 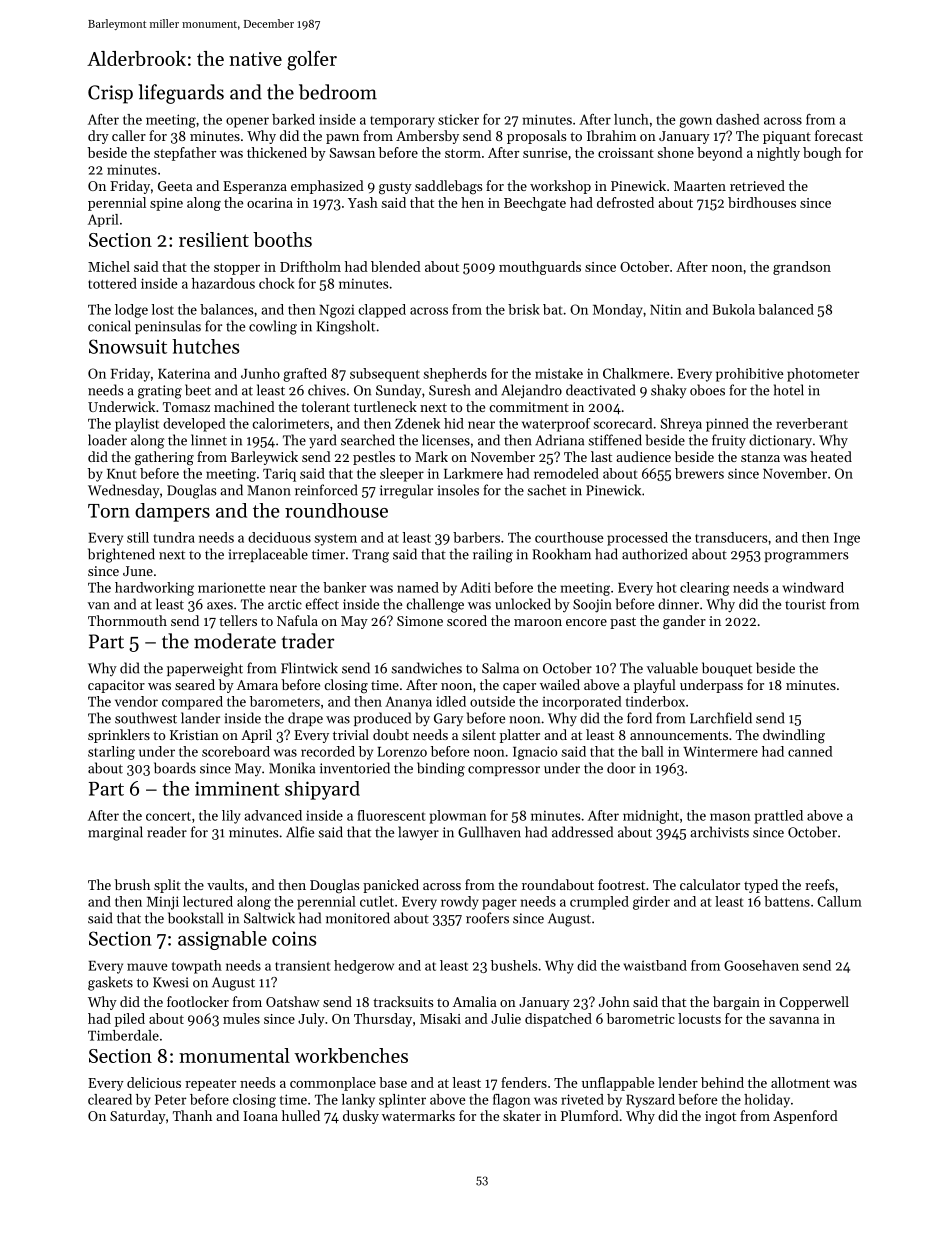 I want to click on repeater, so click(x=210, y=1085).
